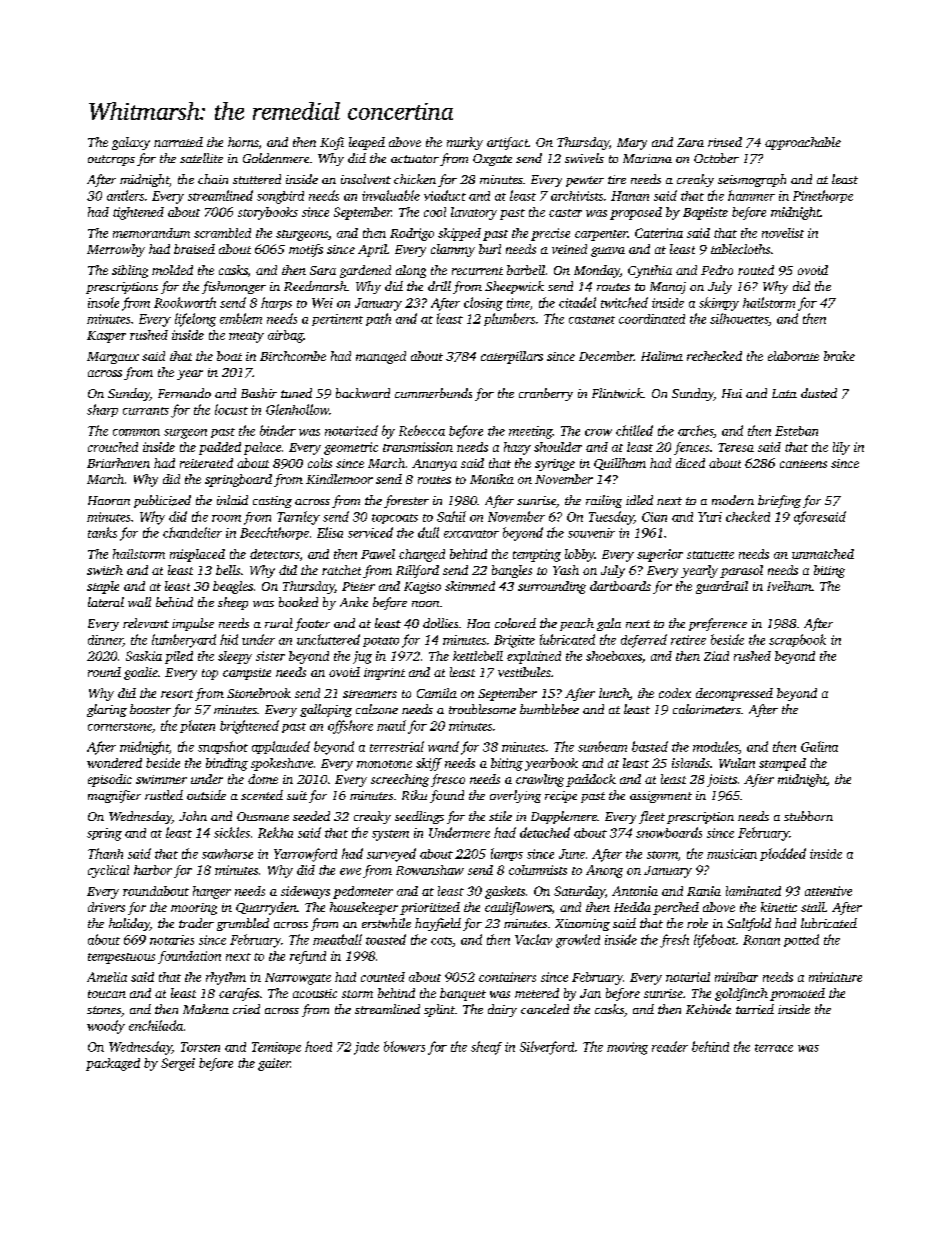 This page has height=1233, width=952. What do you see at coordinates (192, 532) in the page?
I see `chandelier` at bounding box center [192, 532].
